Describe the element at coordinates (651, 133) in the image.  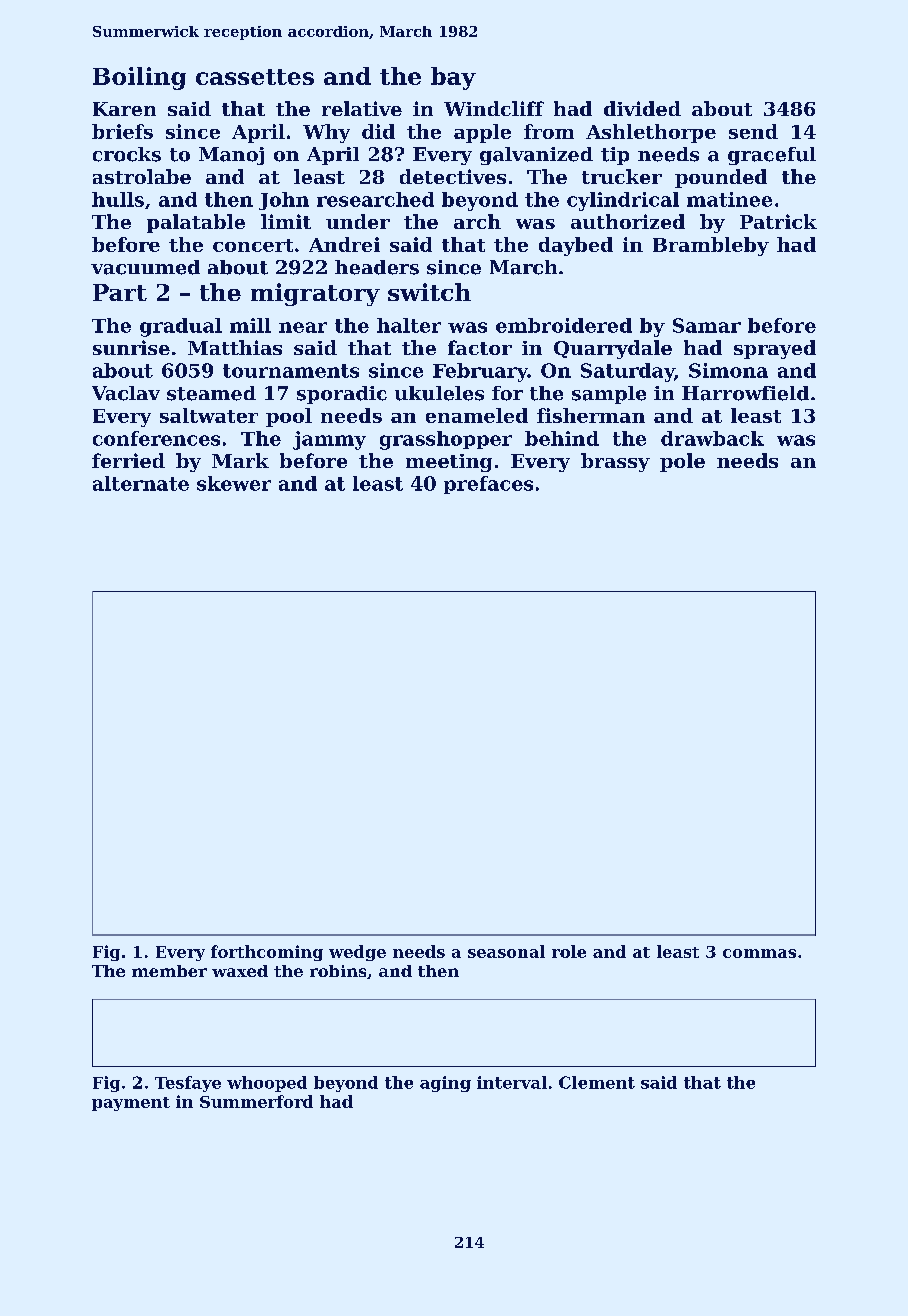
I see `Ashlethorpe` at that location.
